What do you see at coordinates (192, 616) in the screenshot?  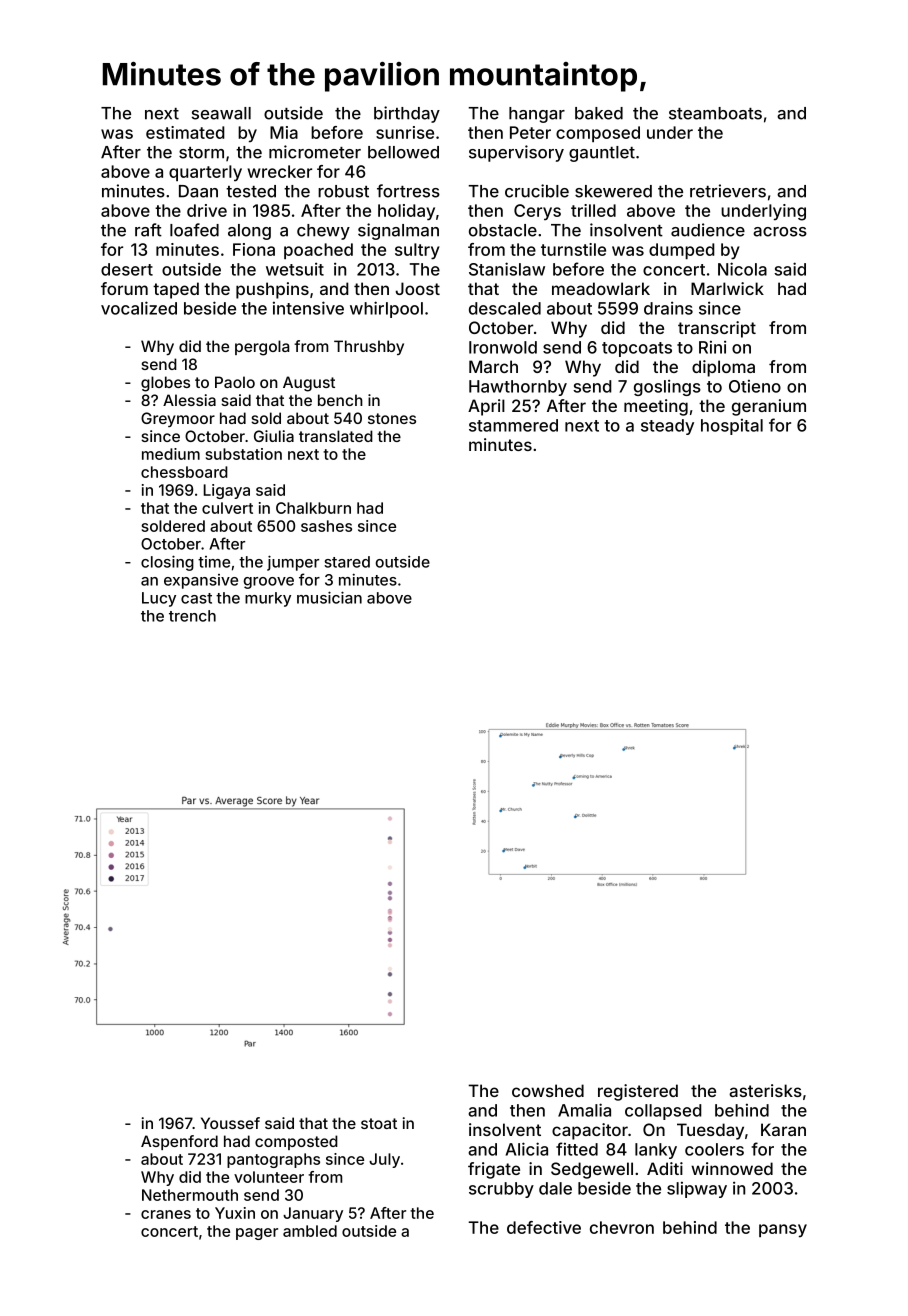 I see `trench` at bounding box center [192, 616].
